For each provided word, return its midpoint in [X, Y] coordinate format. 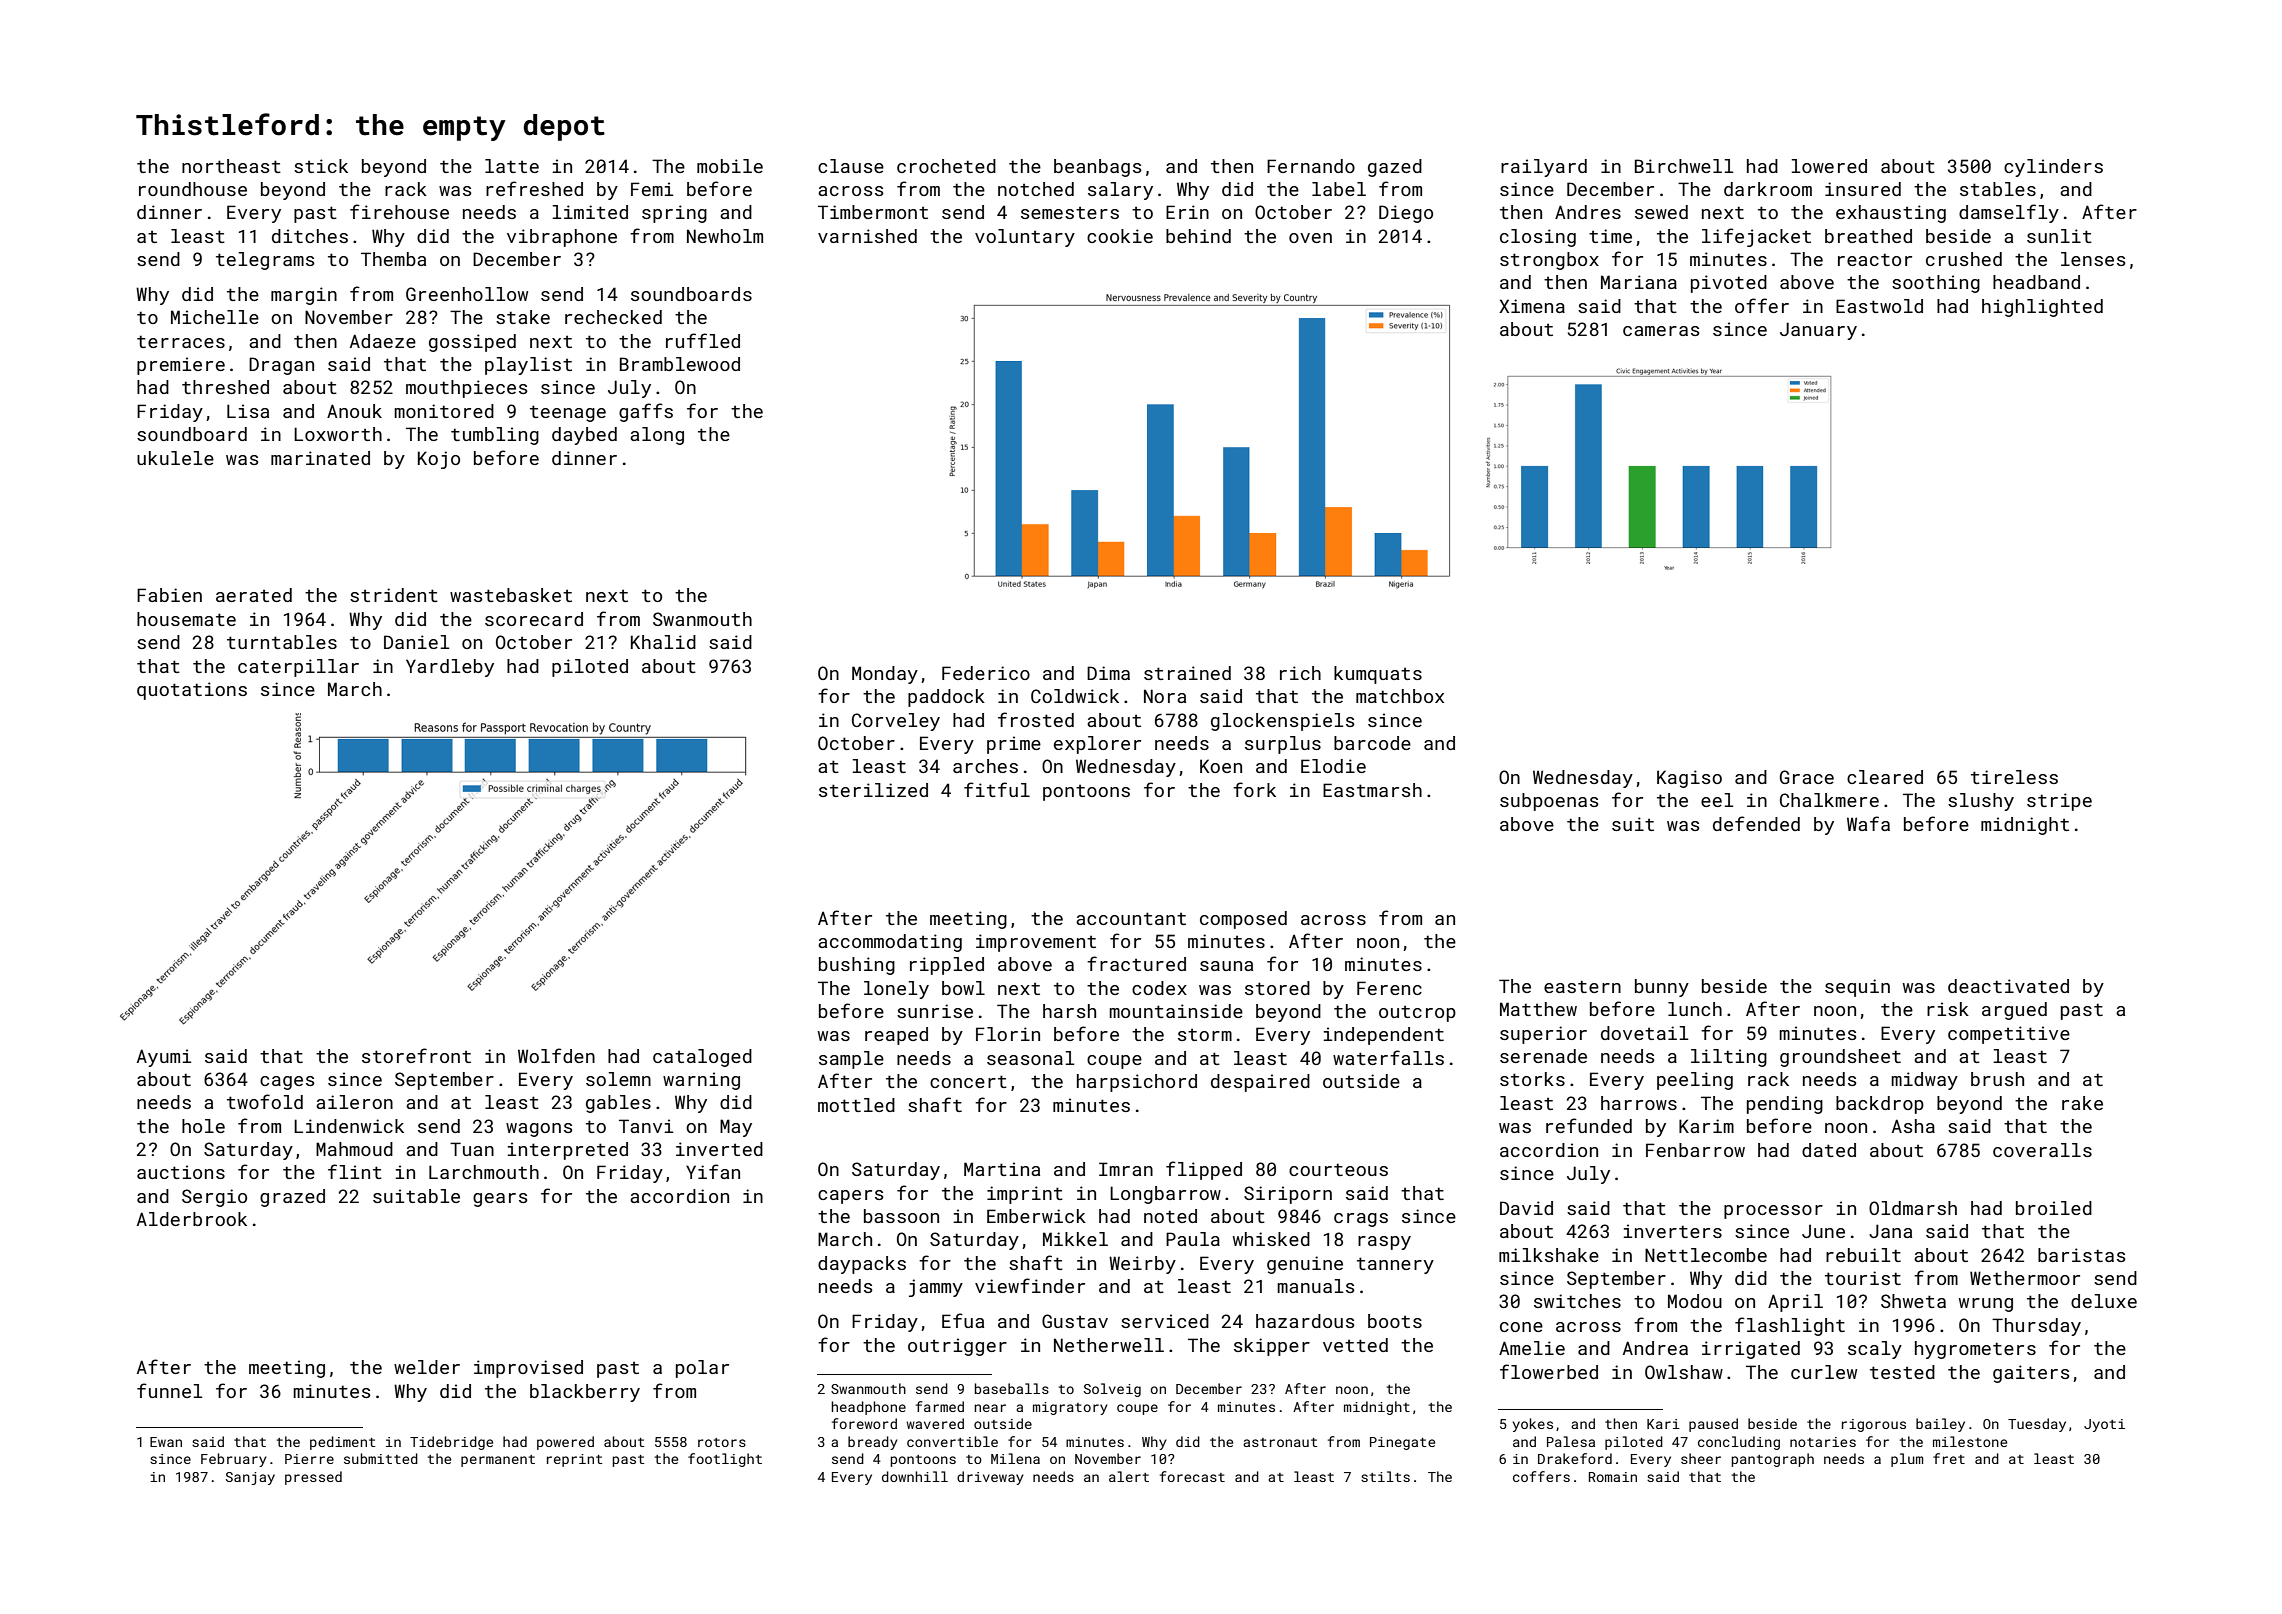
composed [1243, 920]
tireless [2014, 777]
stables [1998, 189]
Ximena [1532, 306]
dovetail [1644, 1033]
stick [321, 166]
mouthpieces [466, 389]
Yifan [713, 1171]
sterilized [873, 790]
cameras [1661, 331]
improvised [528, 1369]
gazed [1395, 168]
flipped [1204, 1170]
